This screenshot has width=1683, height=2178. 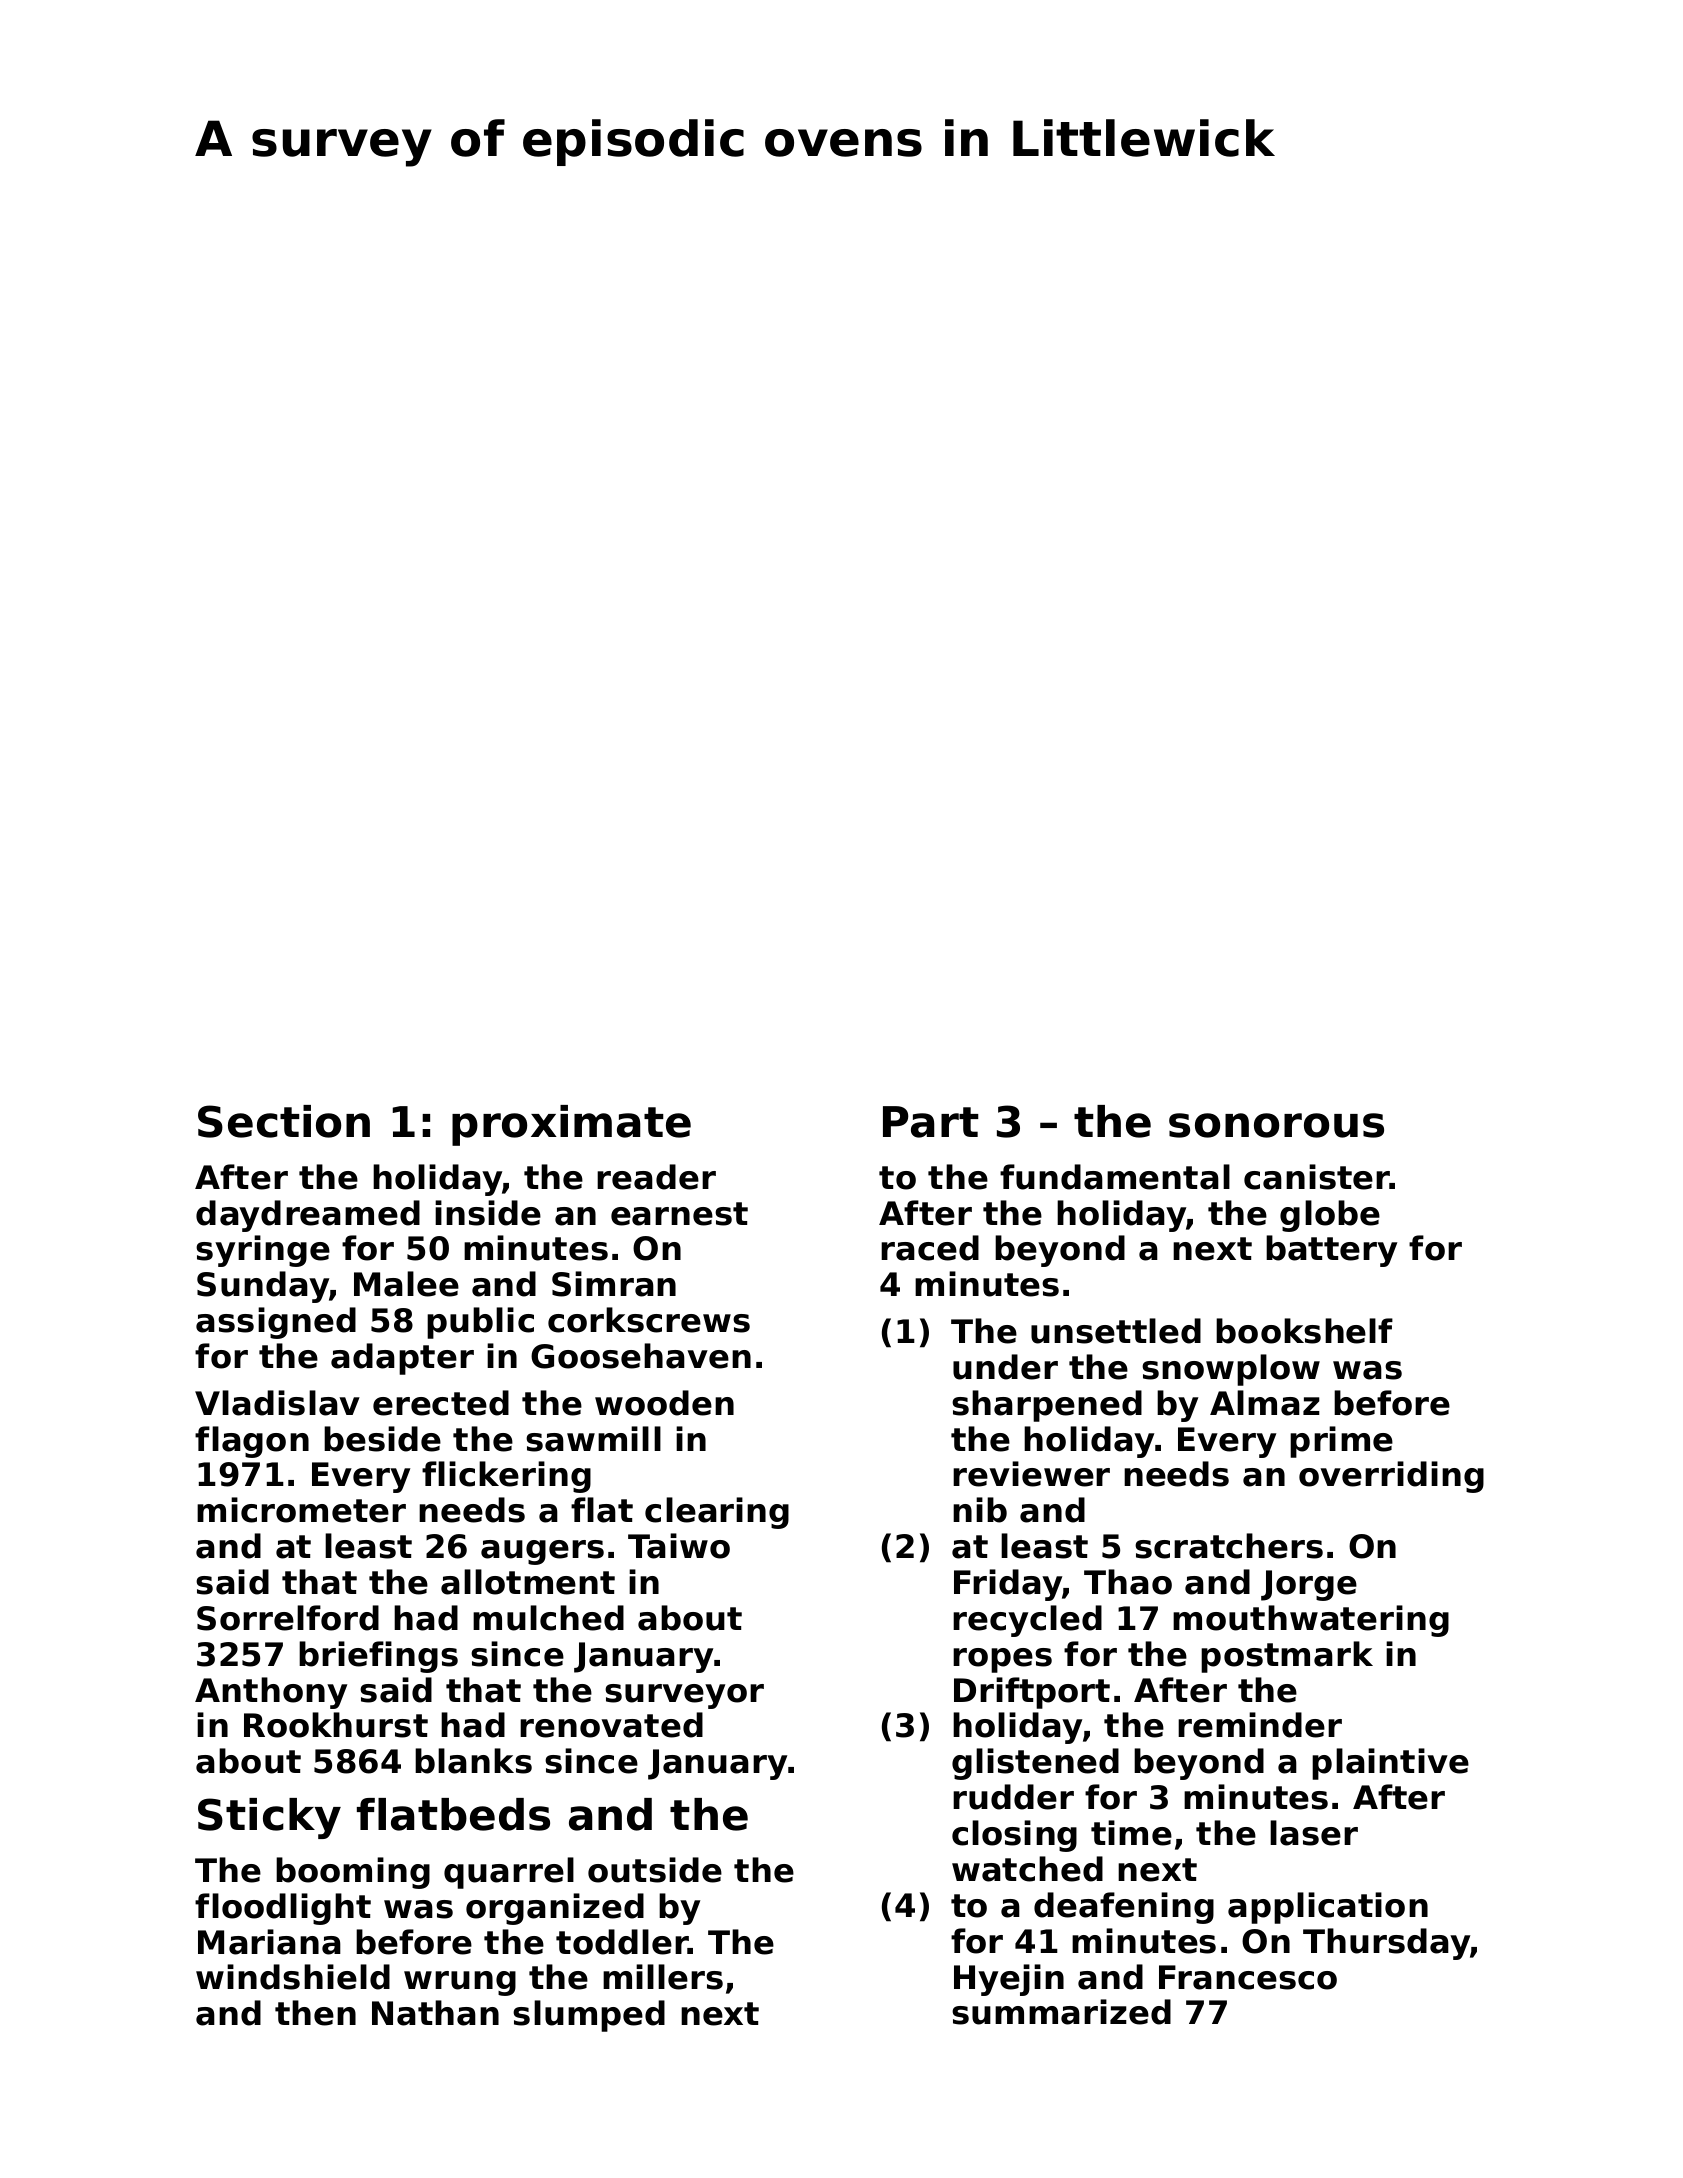 I want to click on Section, so click(x=284, y=1121).
